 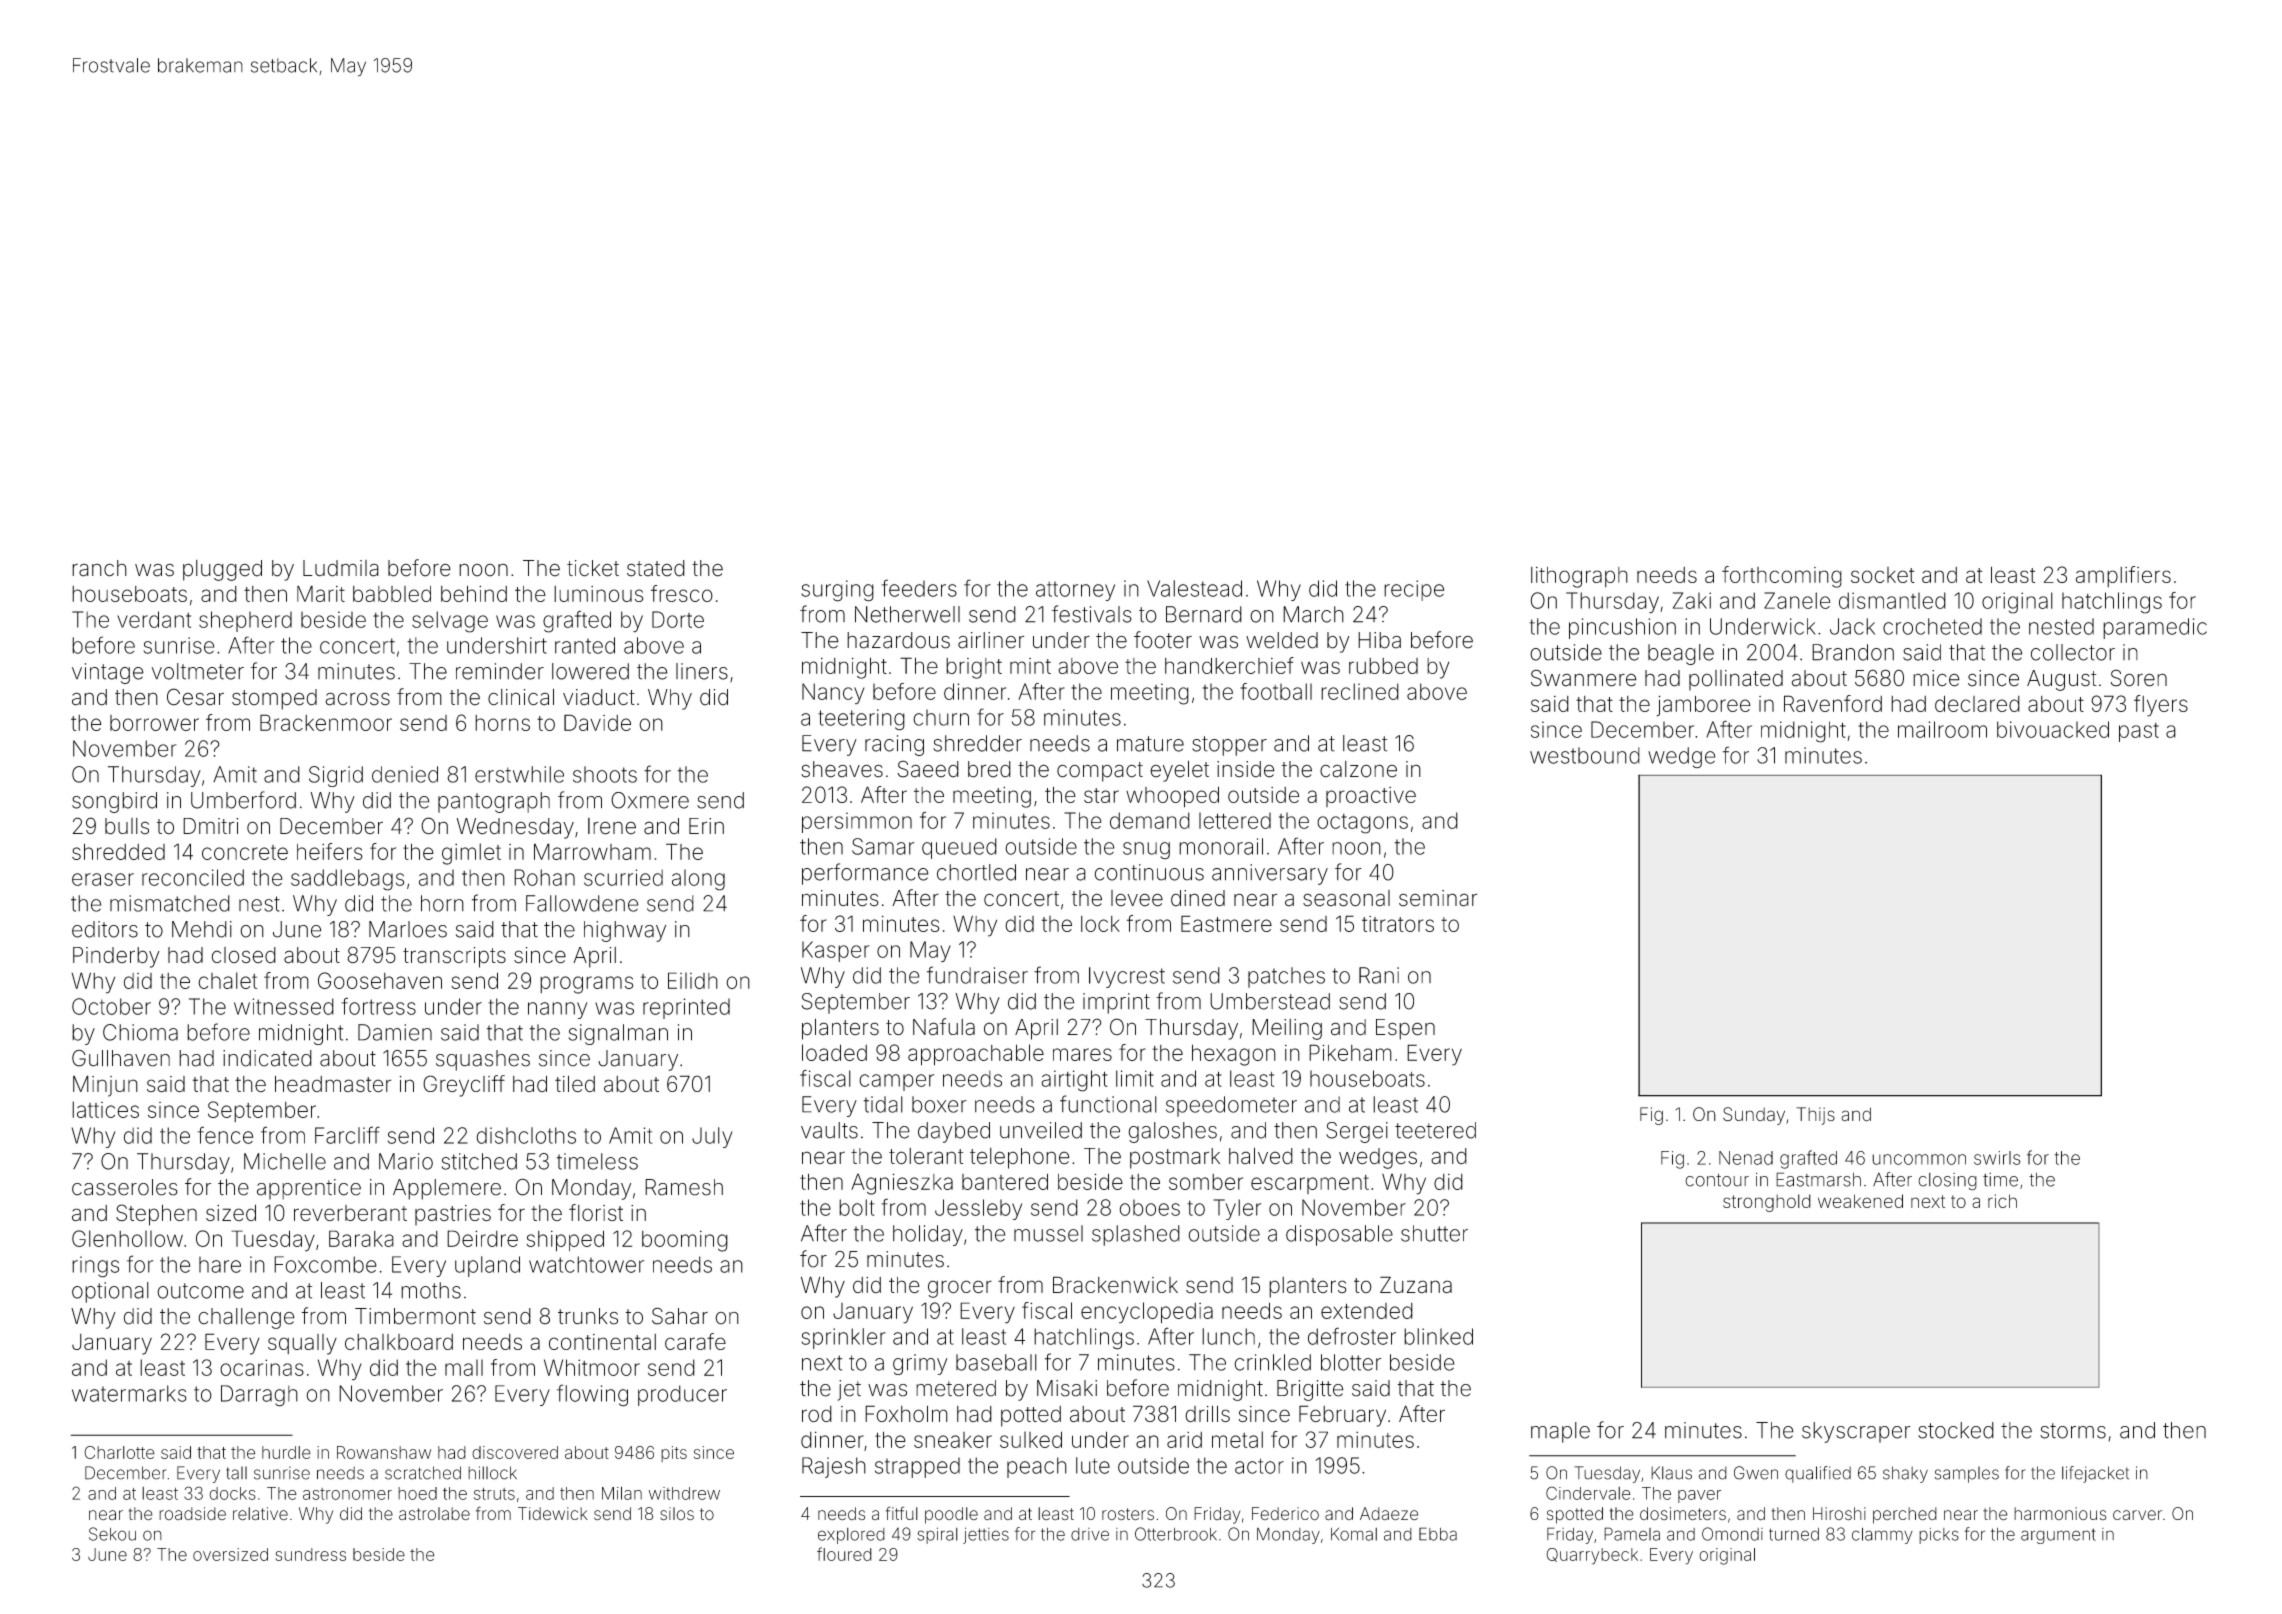 What do you see at coordinates (1438, 1336) in the image?
I see `blinked` at bounding box center [1438, 1336].
